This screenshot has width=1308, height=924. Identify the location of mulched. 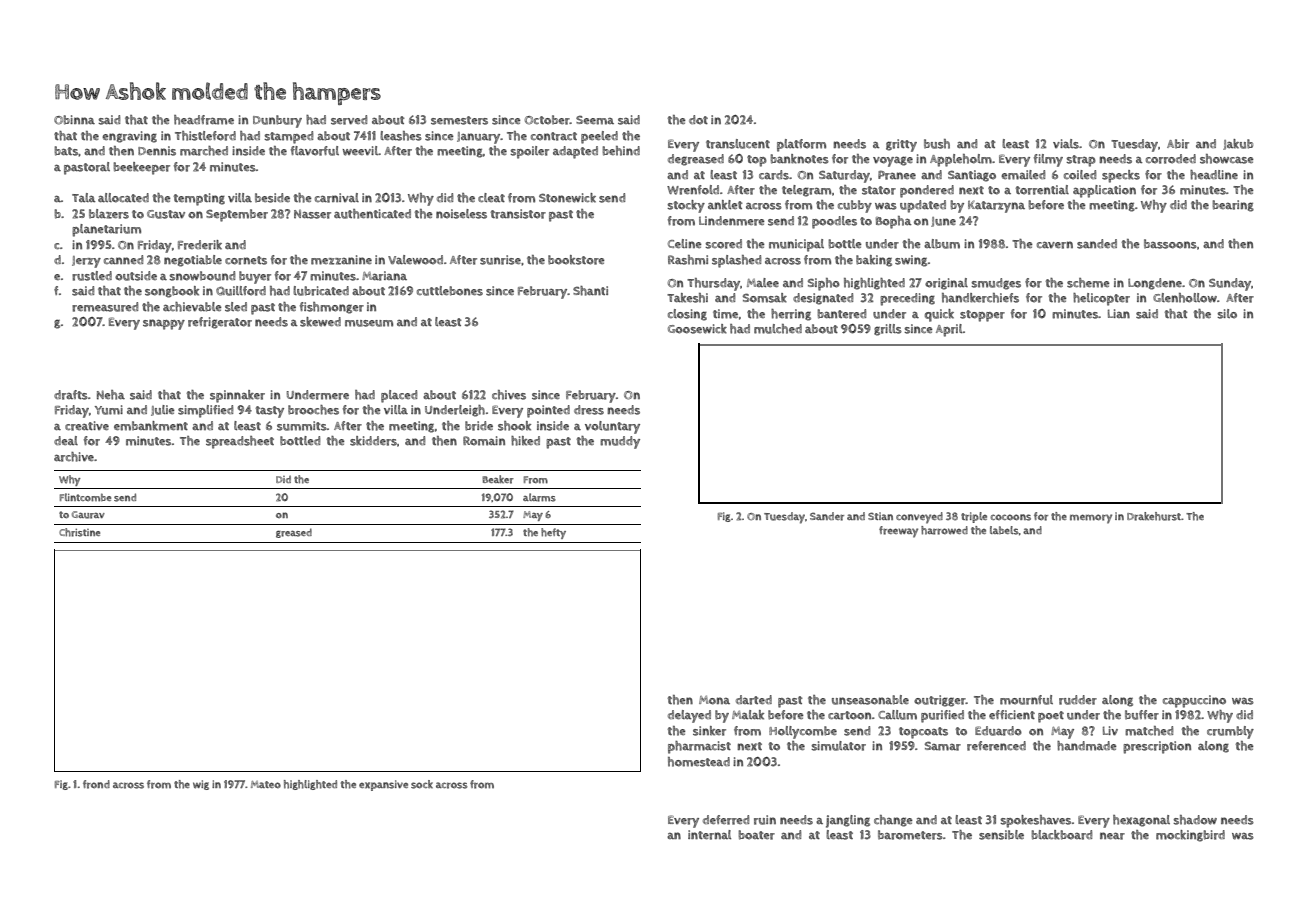
(778, 329).
